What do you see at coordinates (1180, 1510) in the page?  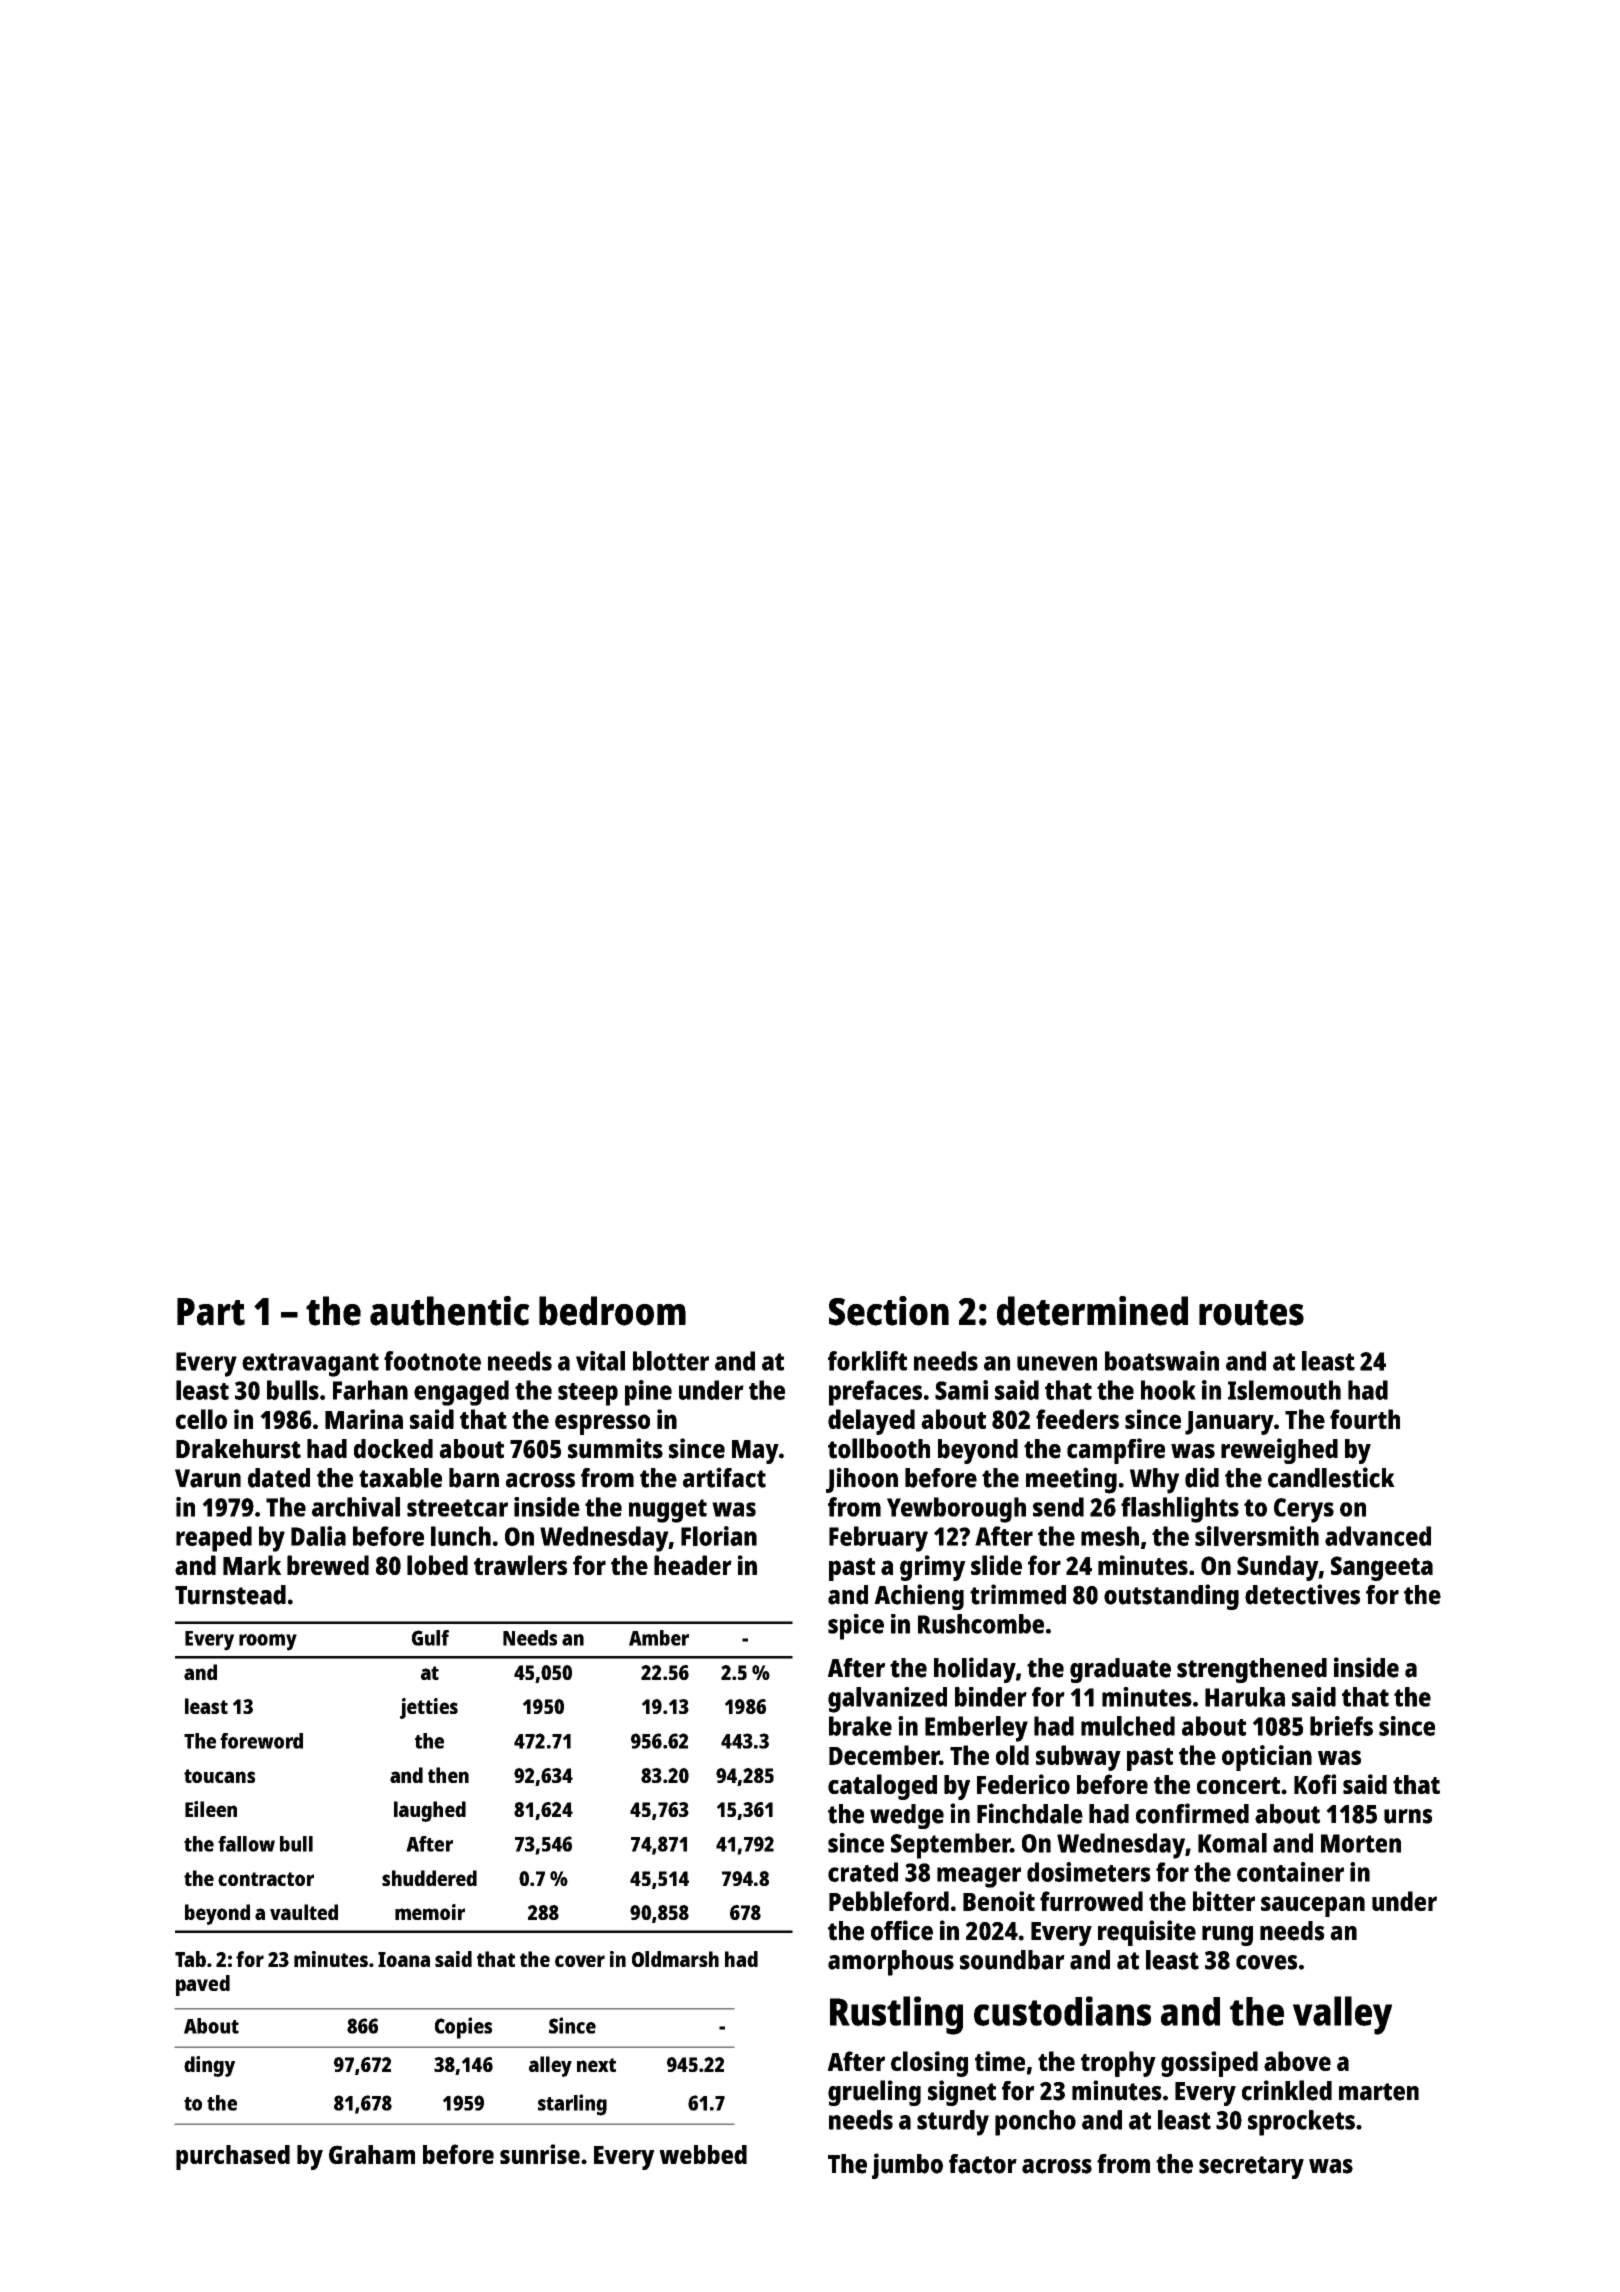 I see `flashlights` at bounding box center [1180, 1510].
